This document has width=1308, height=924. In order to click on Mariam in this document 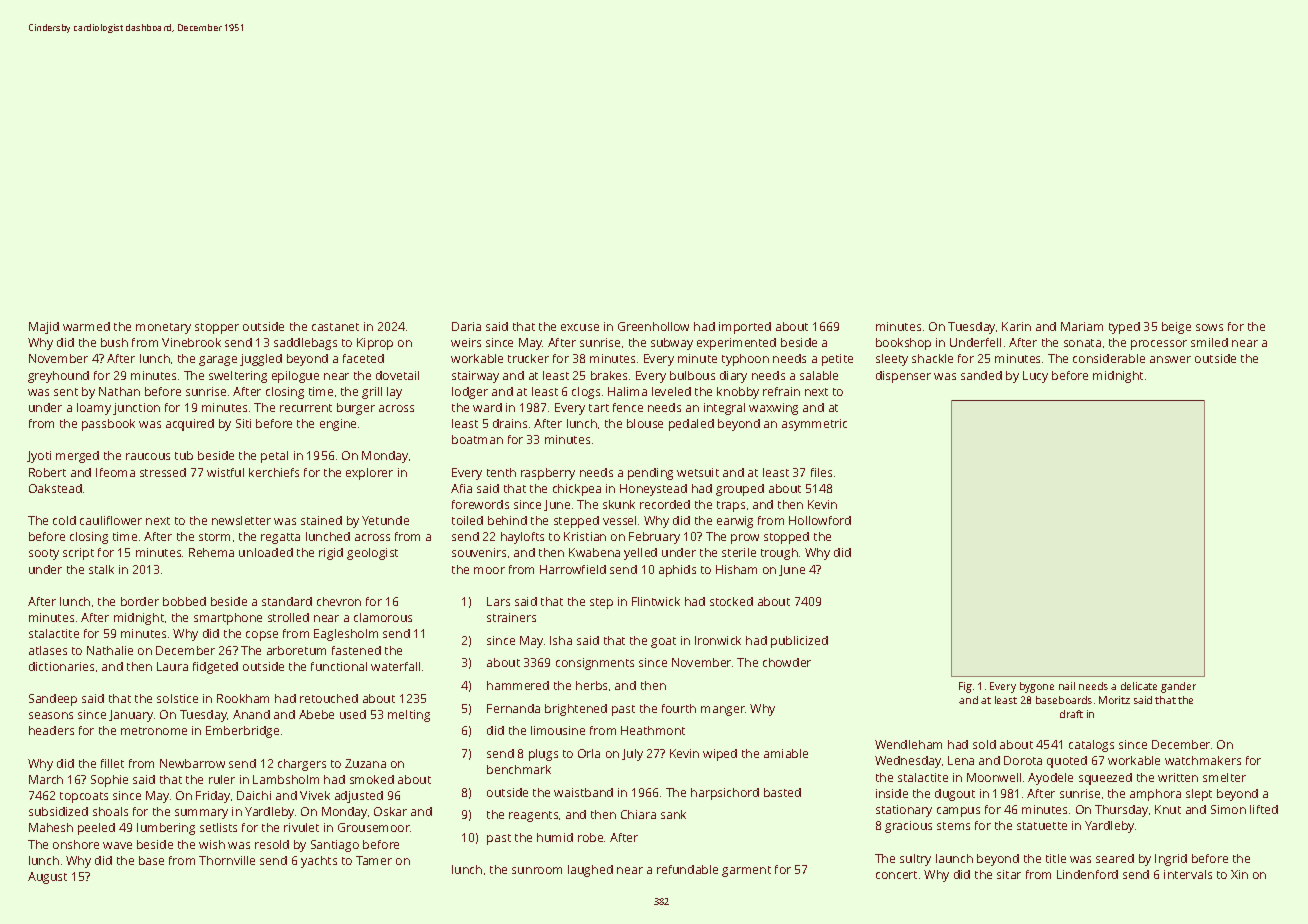, I will do `click(1082, 326)`.
